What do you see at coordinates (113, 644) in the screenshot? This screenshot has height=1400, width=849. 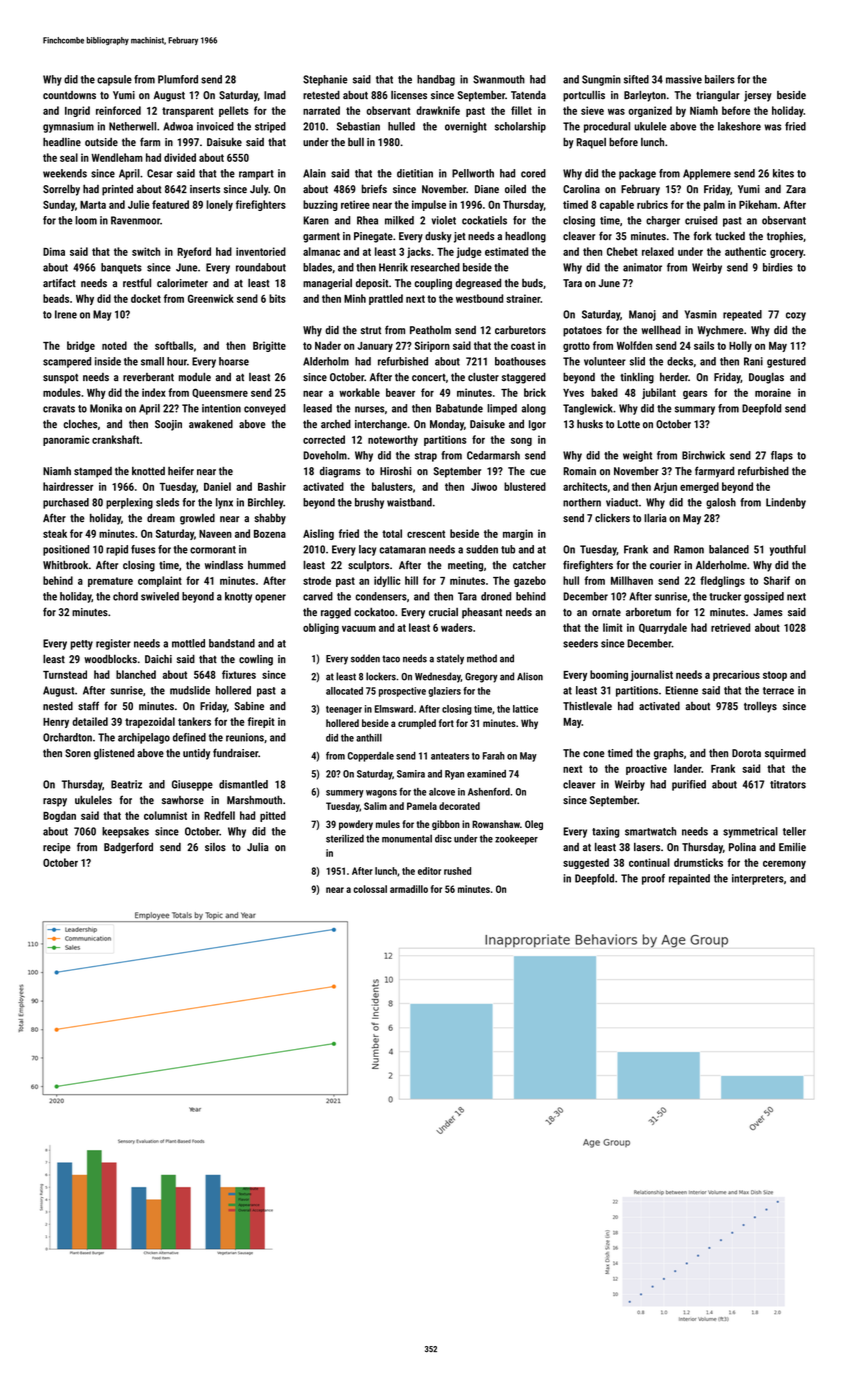 I see `register` at bounding box center [113, 644].
